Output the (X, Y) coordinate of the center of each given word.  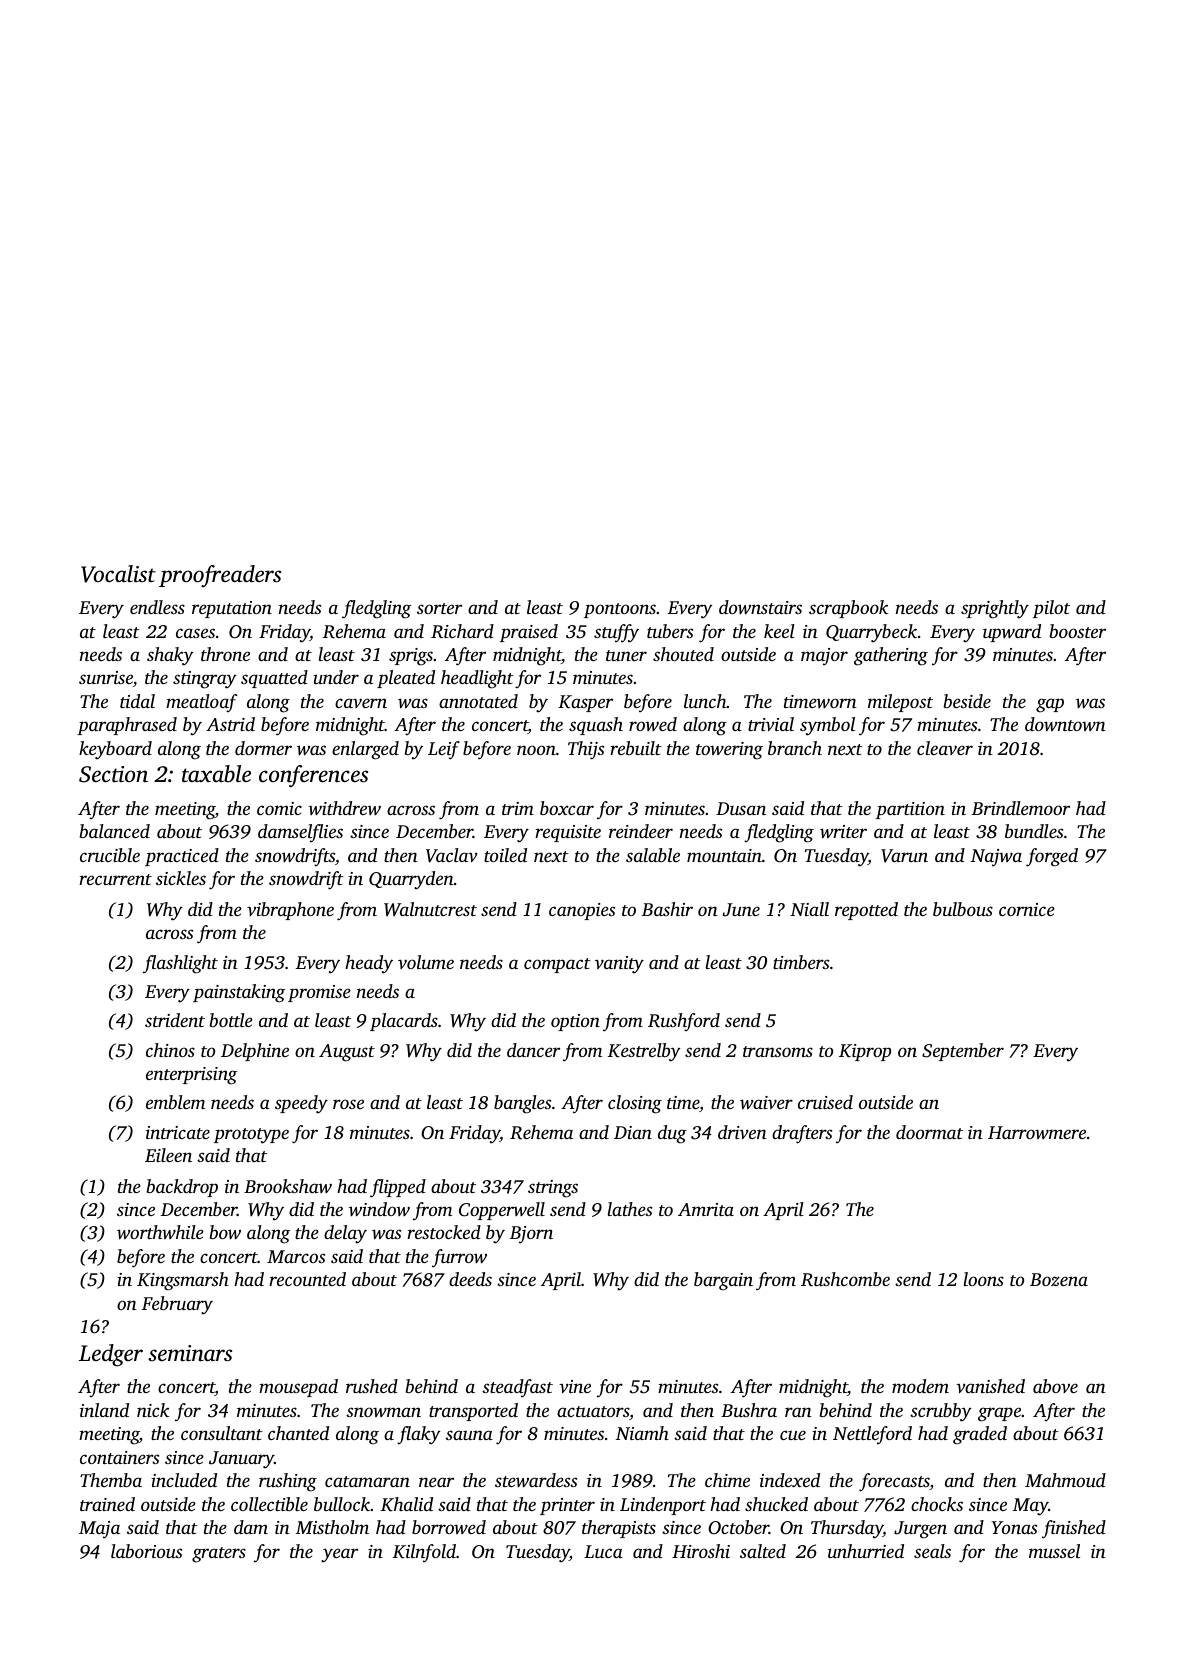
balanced (114, 831)
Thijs (586, 750)
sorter (439, 608)
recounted (307, 1279)
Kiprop (865, 1052)
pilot (1051, 609)
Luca (603, 1551)
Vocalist (118, 574)
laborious (146, 1551)
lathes (630, 1209)
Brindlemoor (1021, 808)
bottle (231, 1020)
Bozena (1059, 1279)
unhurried (866, 1551)
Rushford (684, 1022)
